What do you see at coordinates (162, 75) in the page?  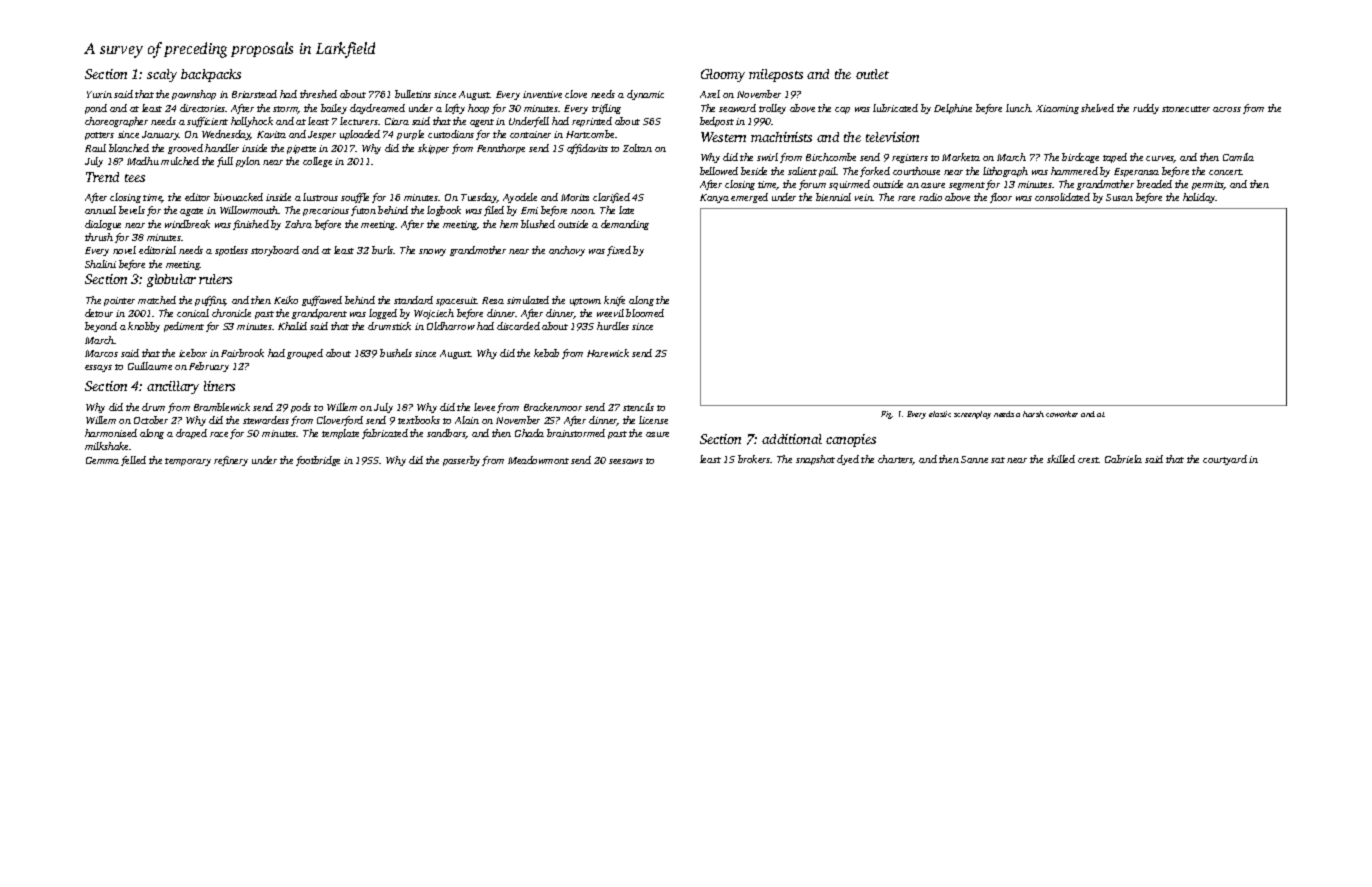 I see `scaly` at bounding box center [162, 75].
